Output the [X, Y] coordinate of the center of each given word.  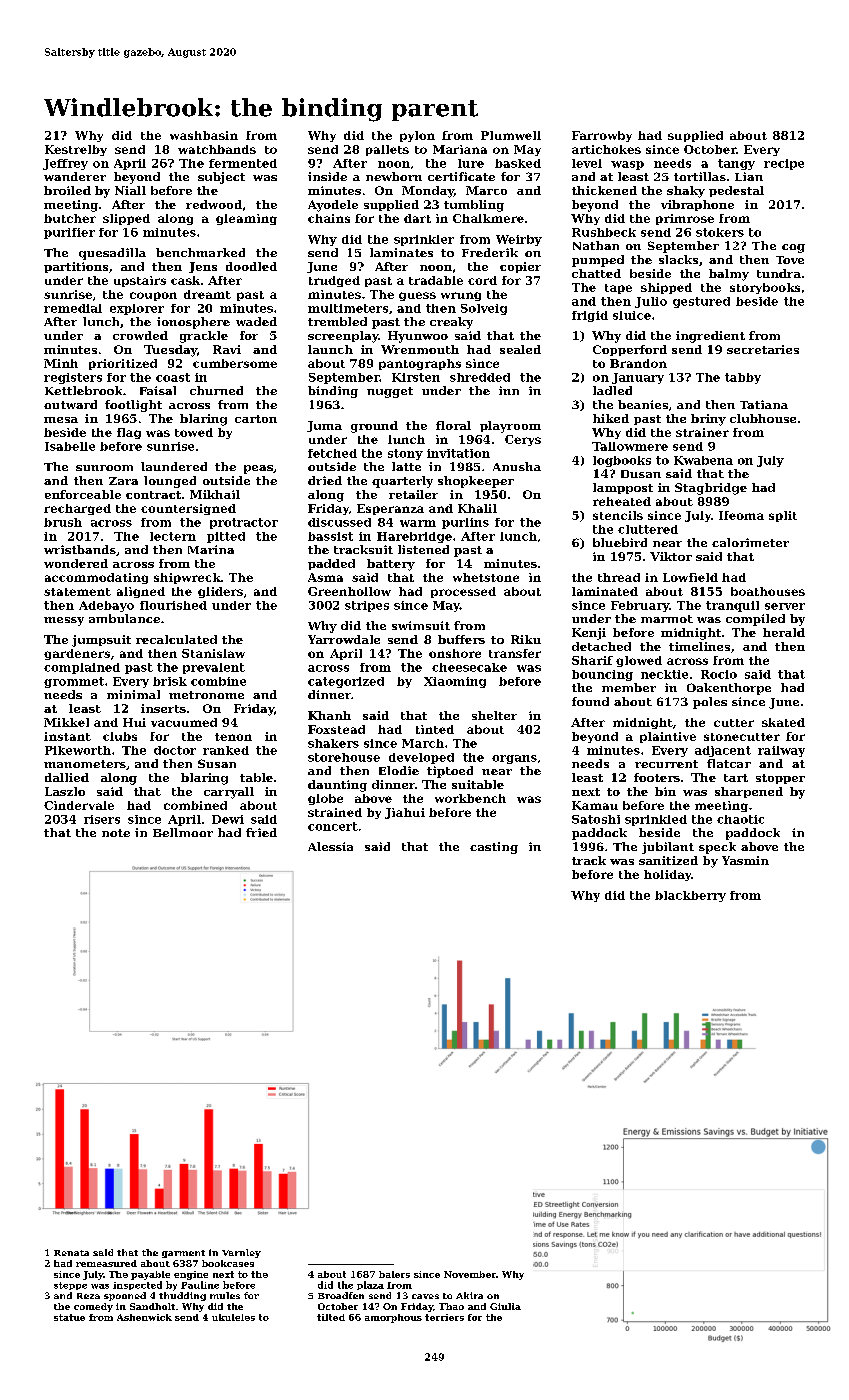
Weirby [519, 240]
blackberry [690, 896]
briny [708, 420]
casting [494, 848]
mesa [61, 420]
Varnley [241, 1253]
